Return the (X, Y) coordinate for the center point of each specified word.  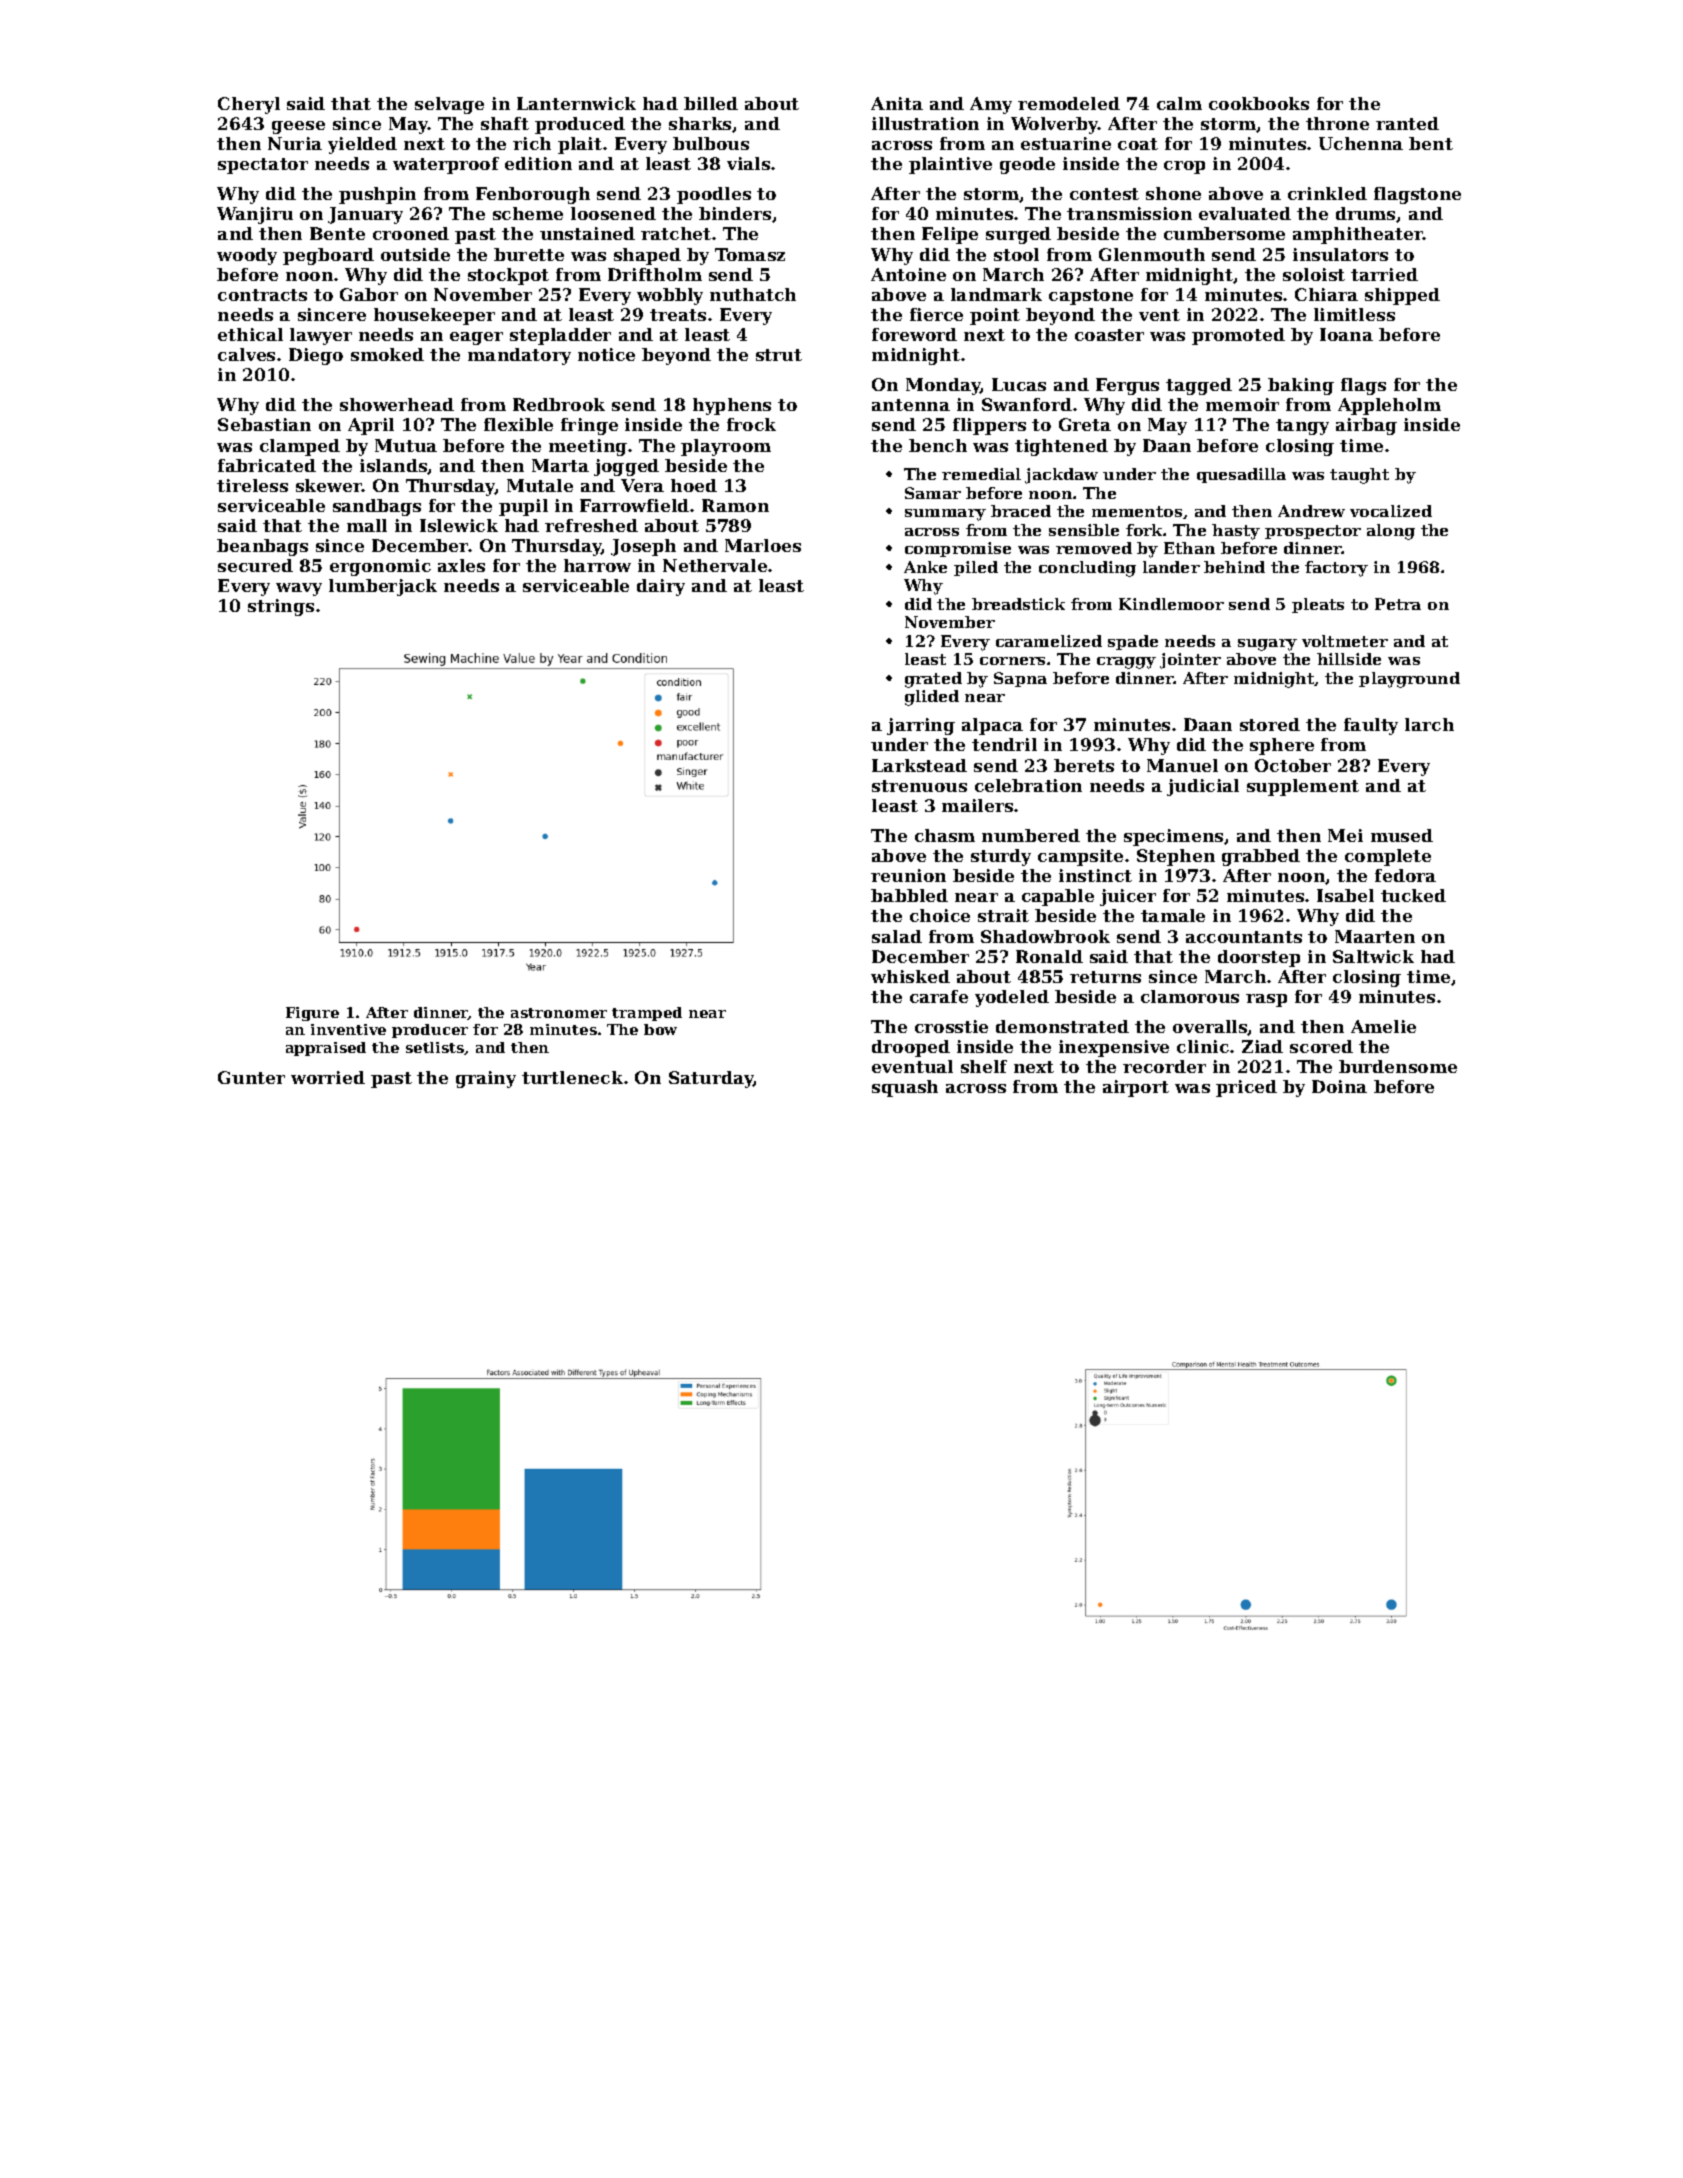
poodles (714, 195)
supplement (1303, 787)
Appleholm (1389, 406)
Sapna (1020, 679)
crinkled (1327, 193)
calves (246, 354)
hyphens (732, 406)
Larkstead (919, 765)
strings (281, 607)
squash (905, 1088)
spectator (263, 166)
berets (1084, 765)
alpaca (992, 726)
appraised (326, 1049)
